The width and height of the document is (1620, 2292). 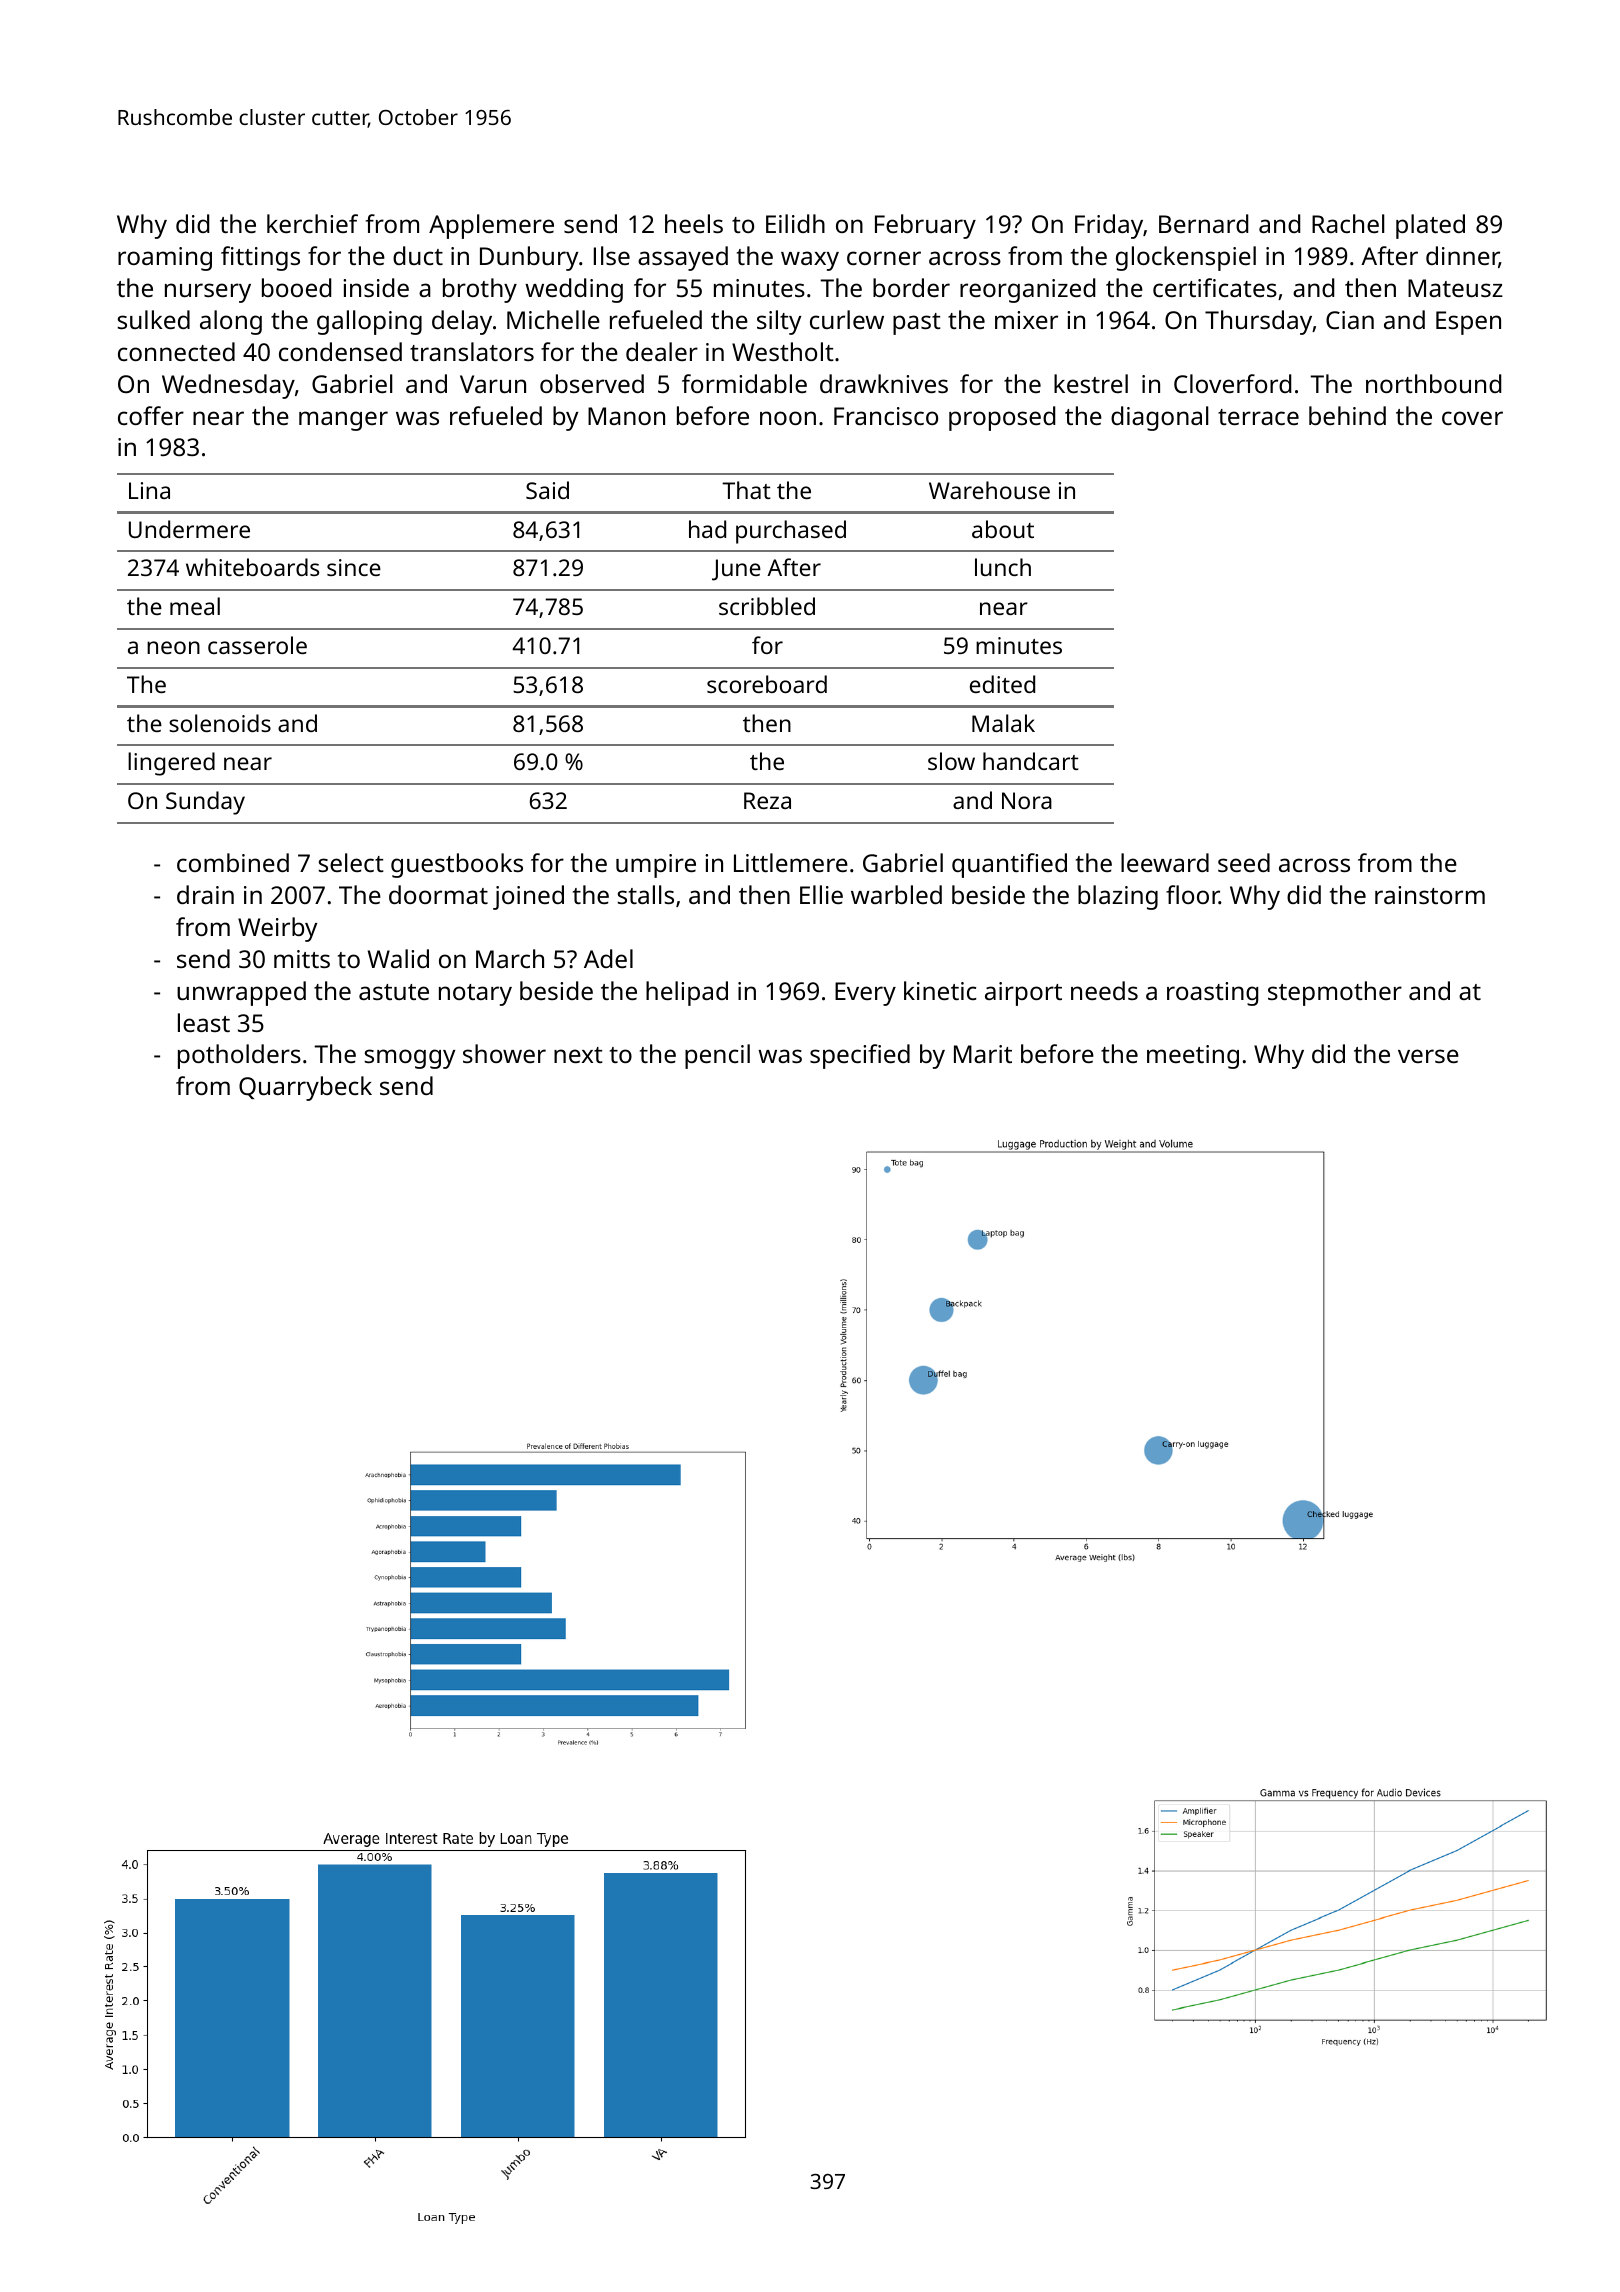 What do you see at coordinates (305, 1088) in the document?
I see `Quarrybeck` at bounding box center [305, 1088].
